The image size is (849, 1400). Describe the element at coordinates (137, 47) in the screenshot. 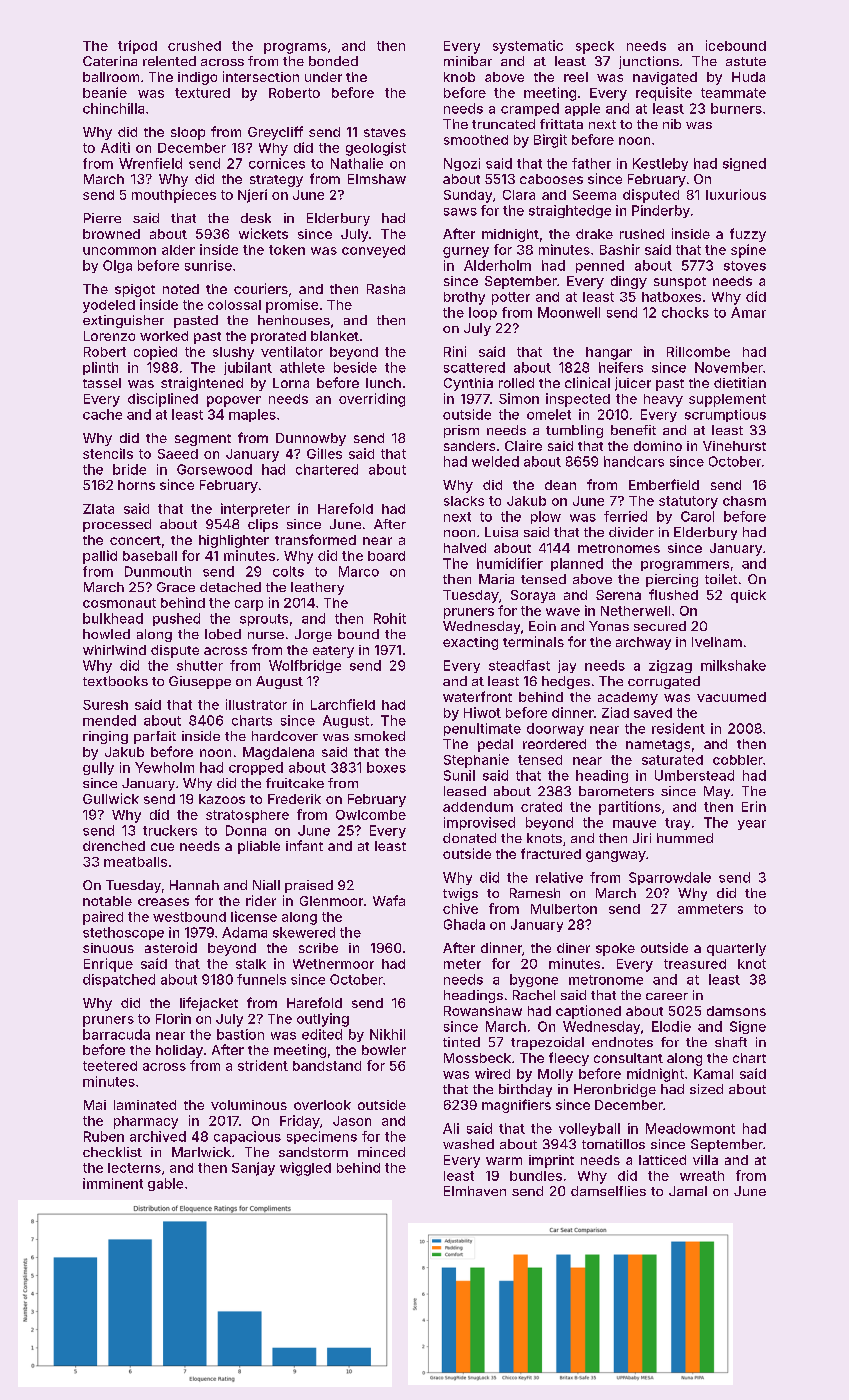

I see `tripod` at that location.
